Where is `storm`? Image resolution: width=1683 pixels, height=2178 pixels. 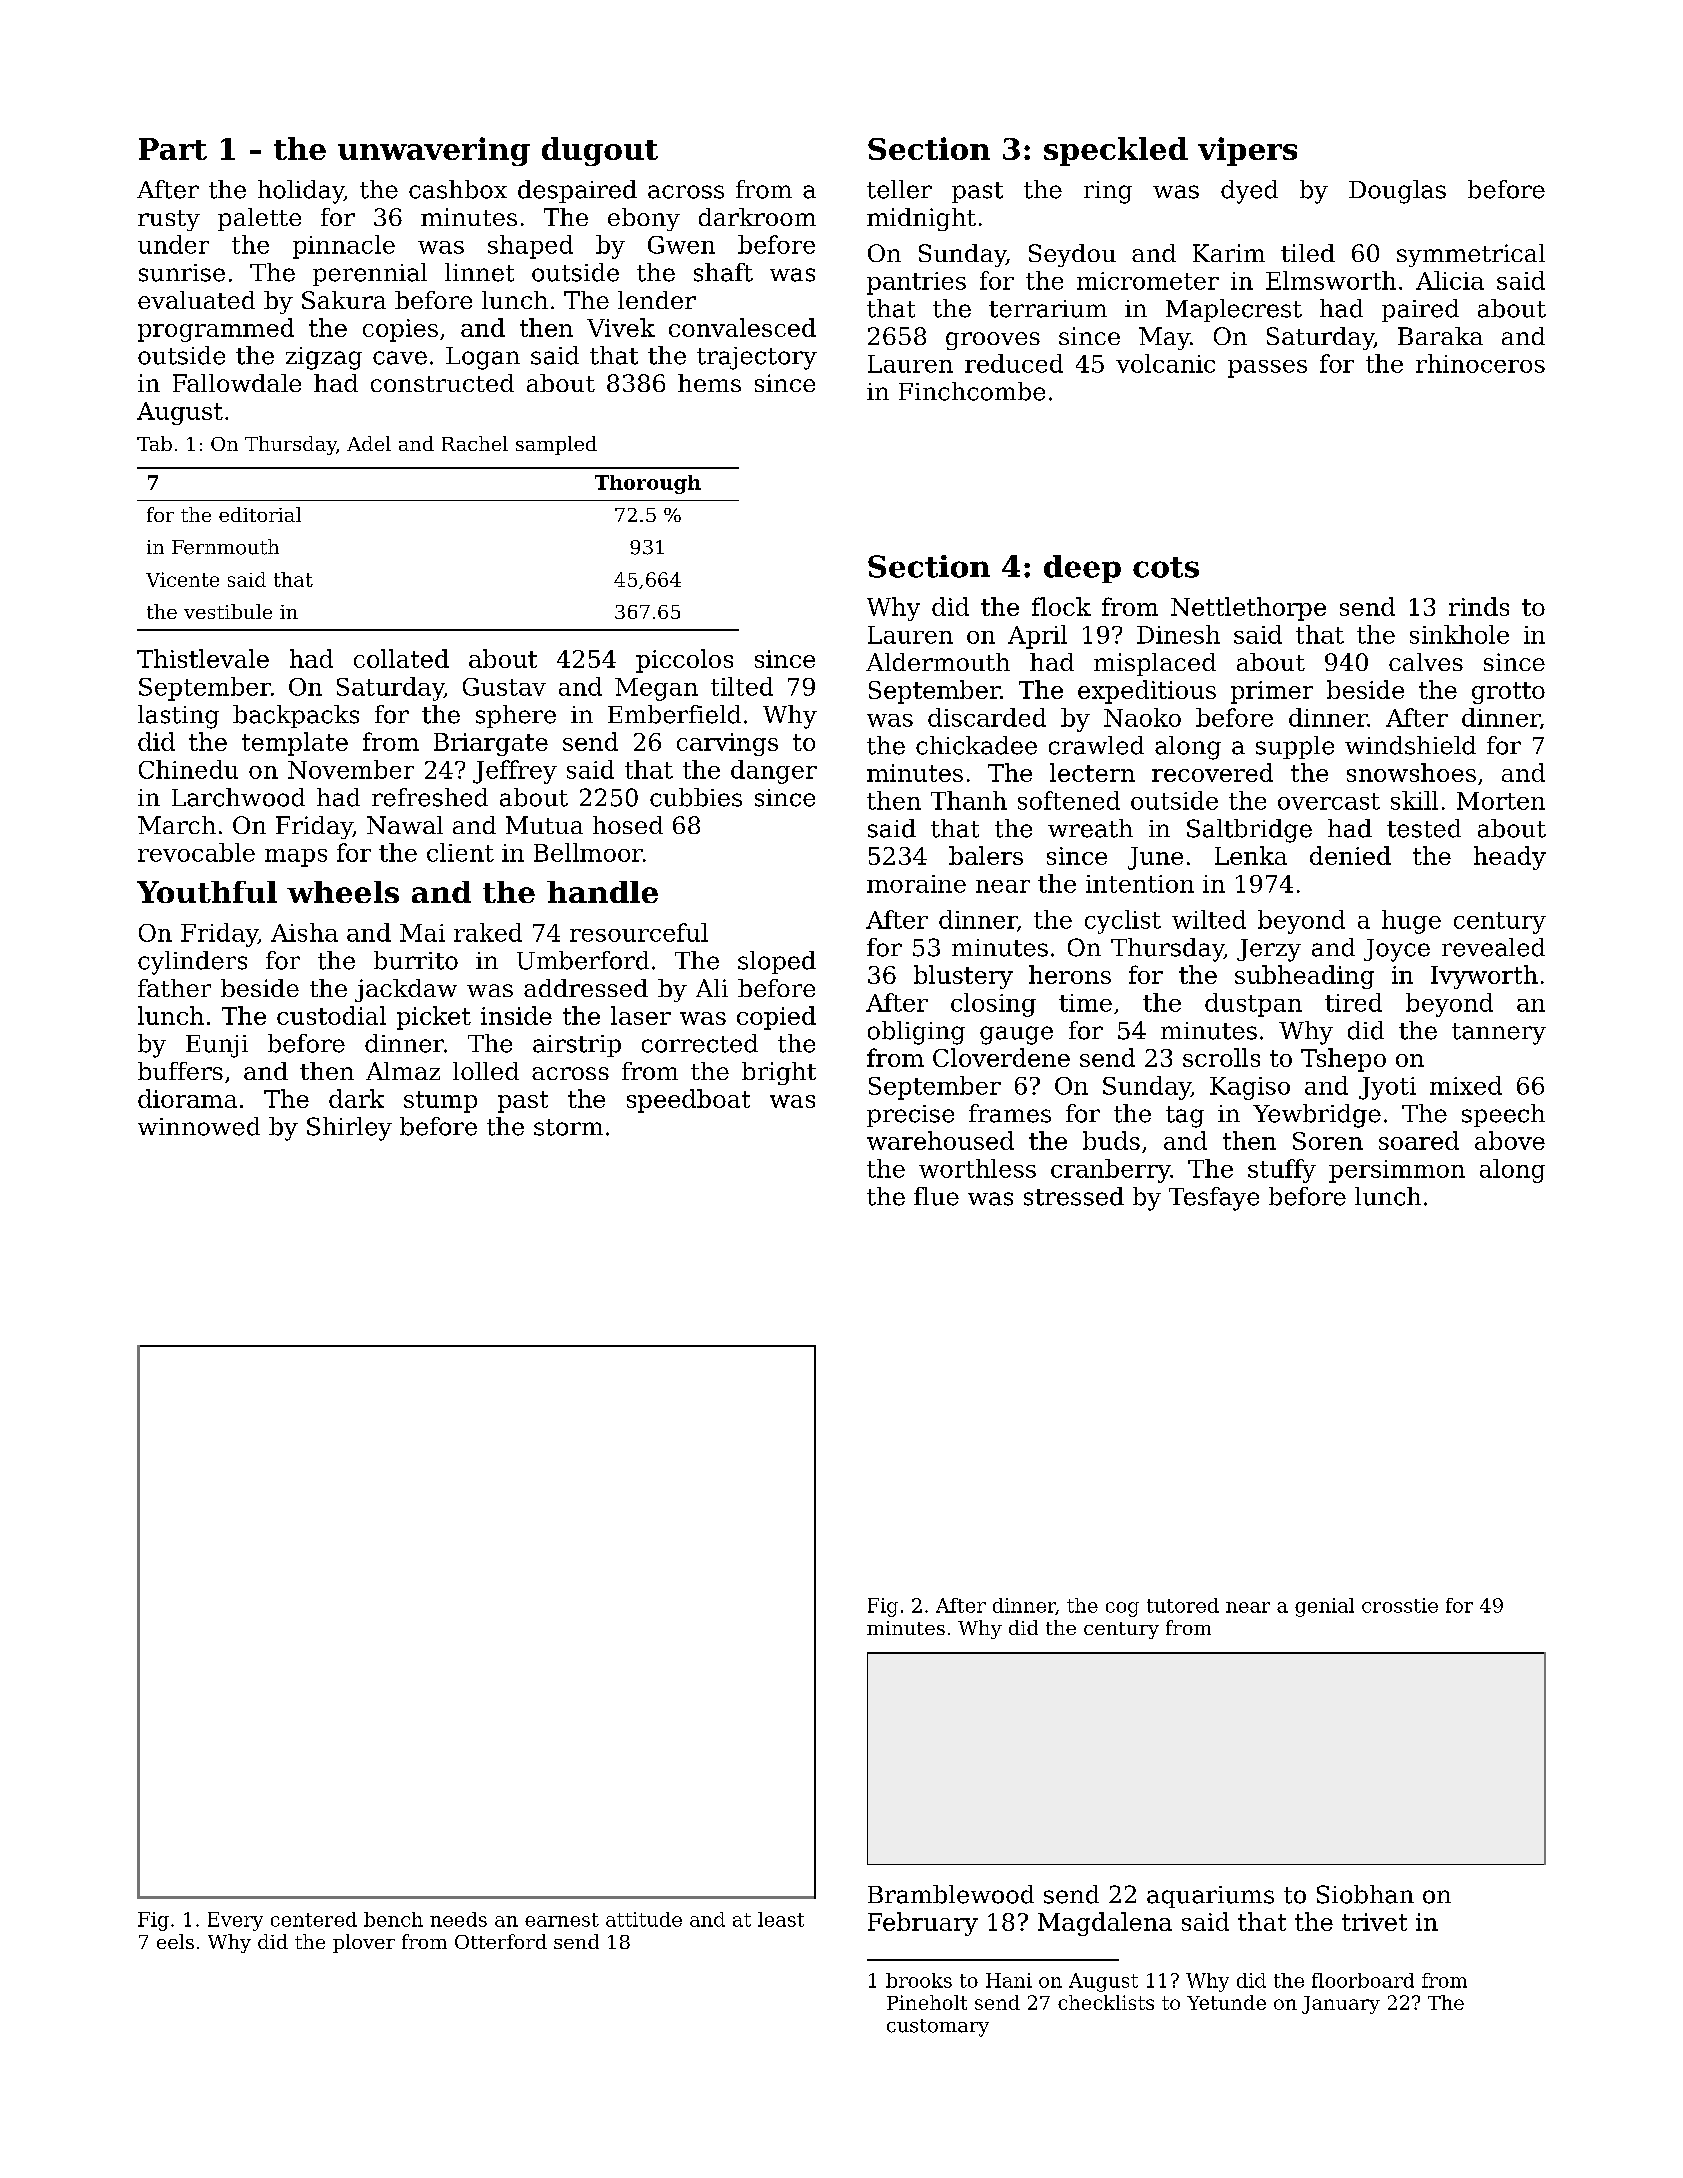 storm is located at coordinates (568, 1127).
